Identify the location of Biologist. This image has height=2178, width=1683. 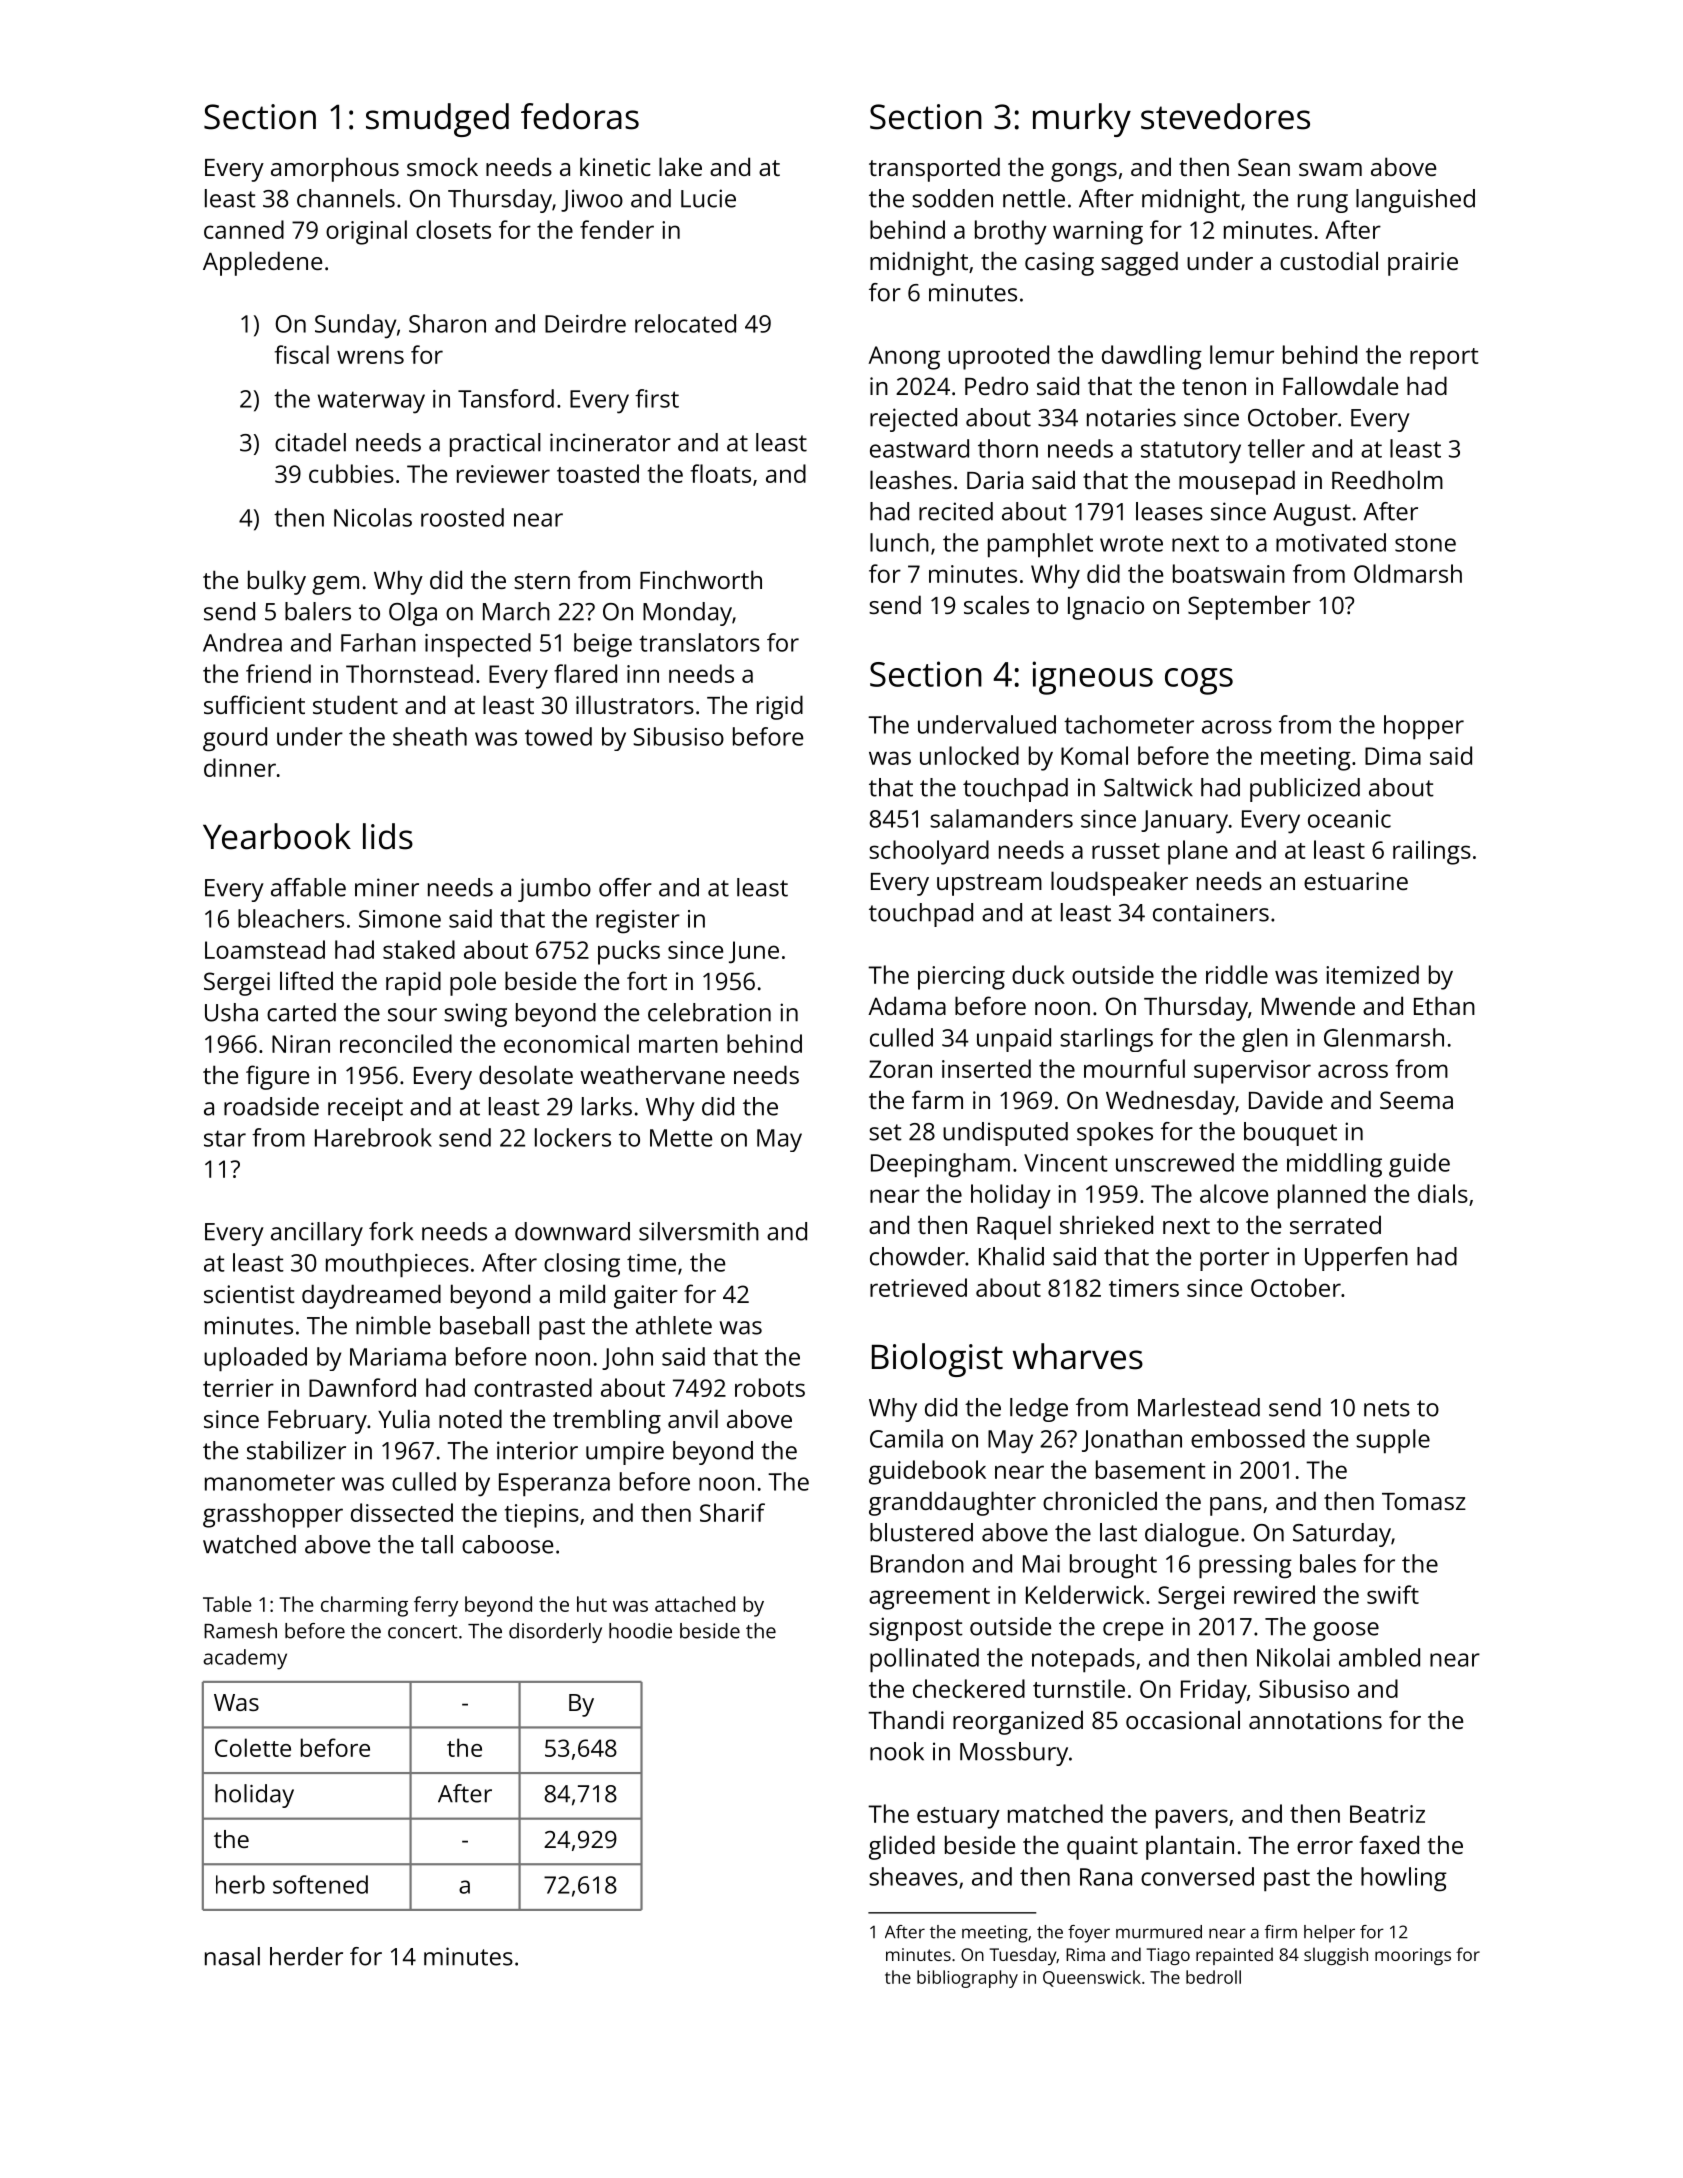
(937, 1360).
